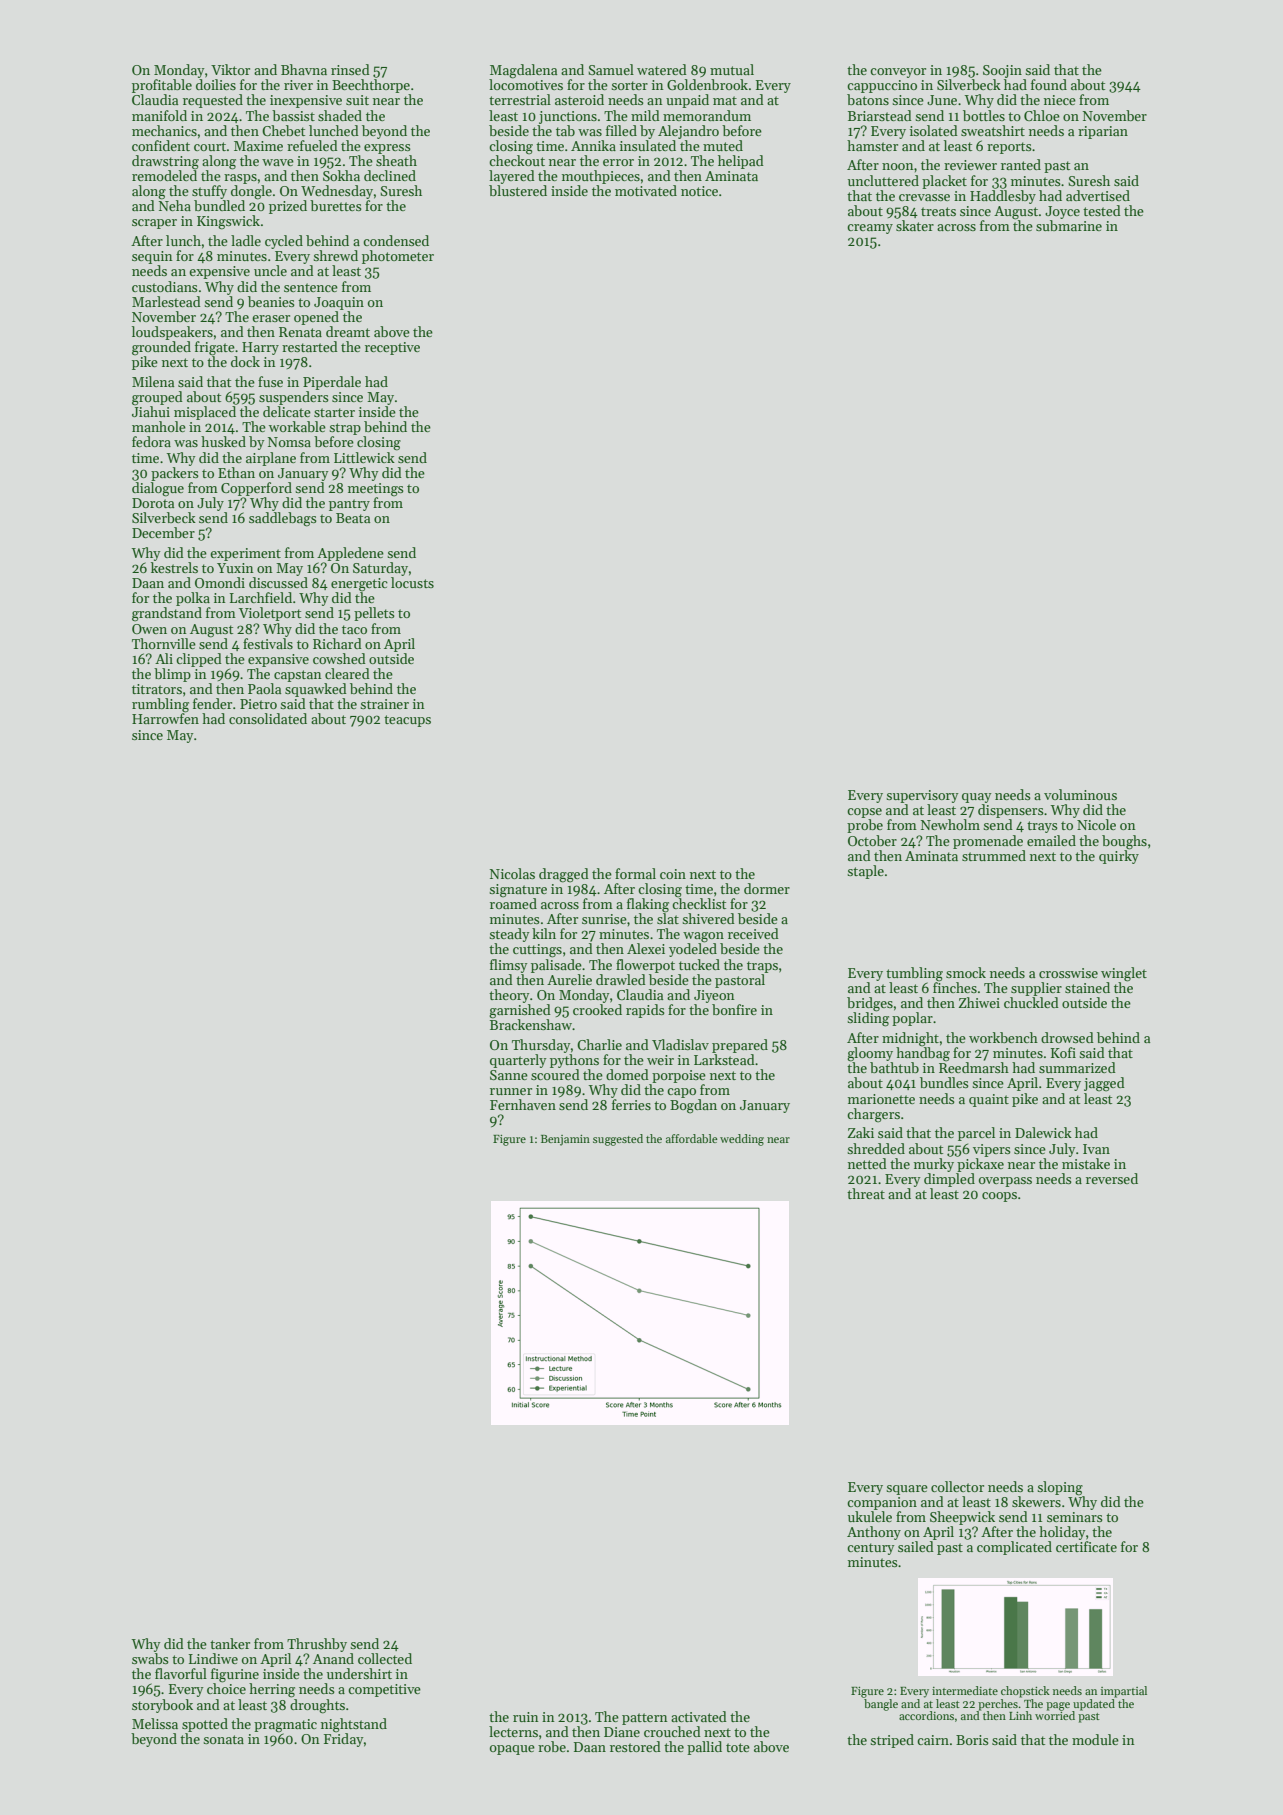  What do you see at coordinates (165, 718) in the image?
I see `Harrowfen` at bounding box center [165, 718].
